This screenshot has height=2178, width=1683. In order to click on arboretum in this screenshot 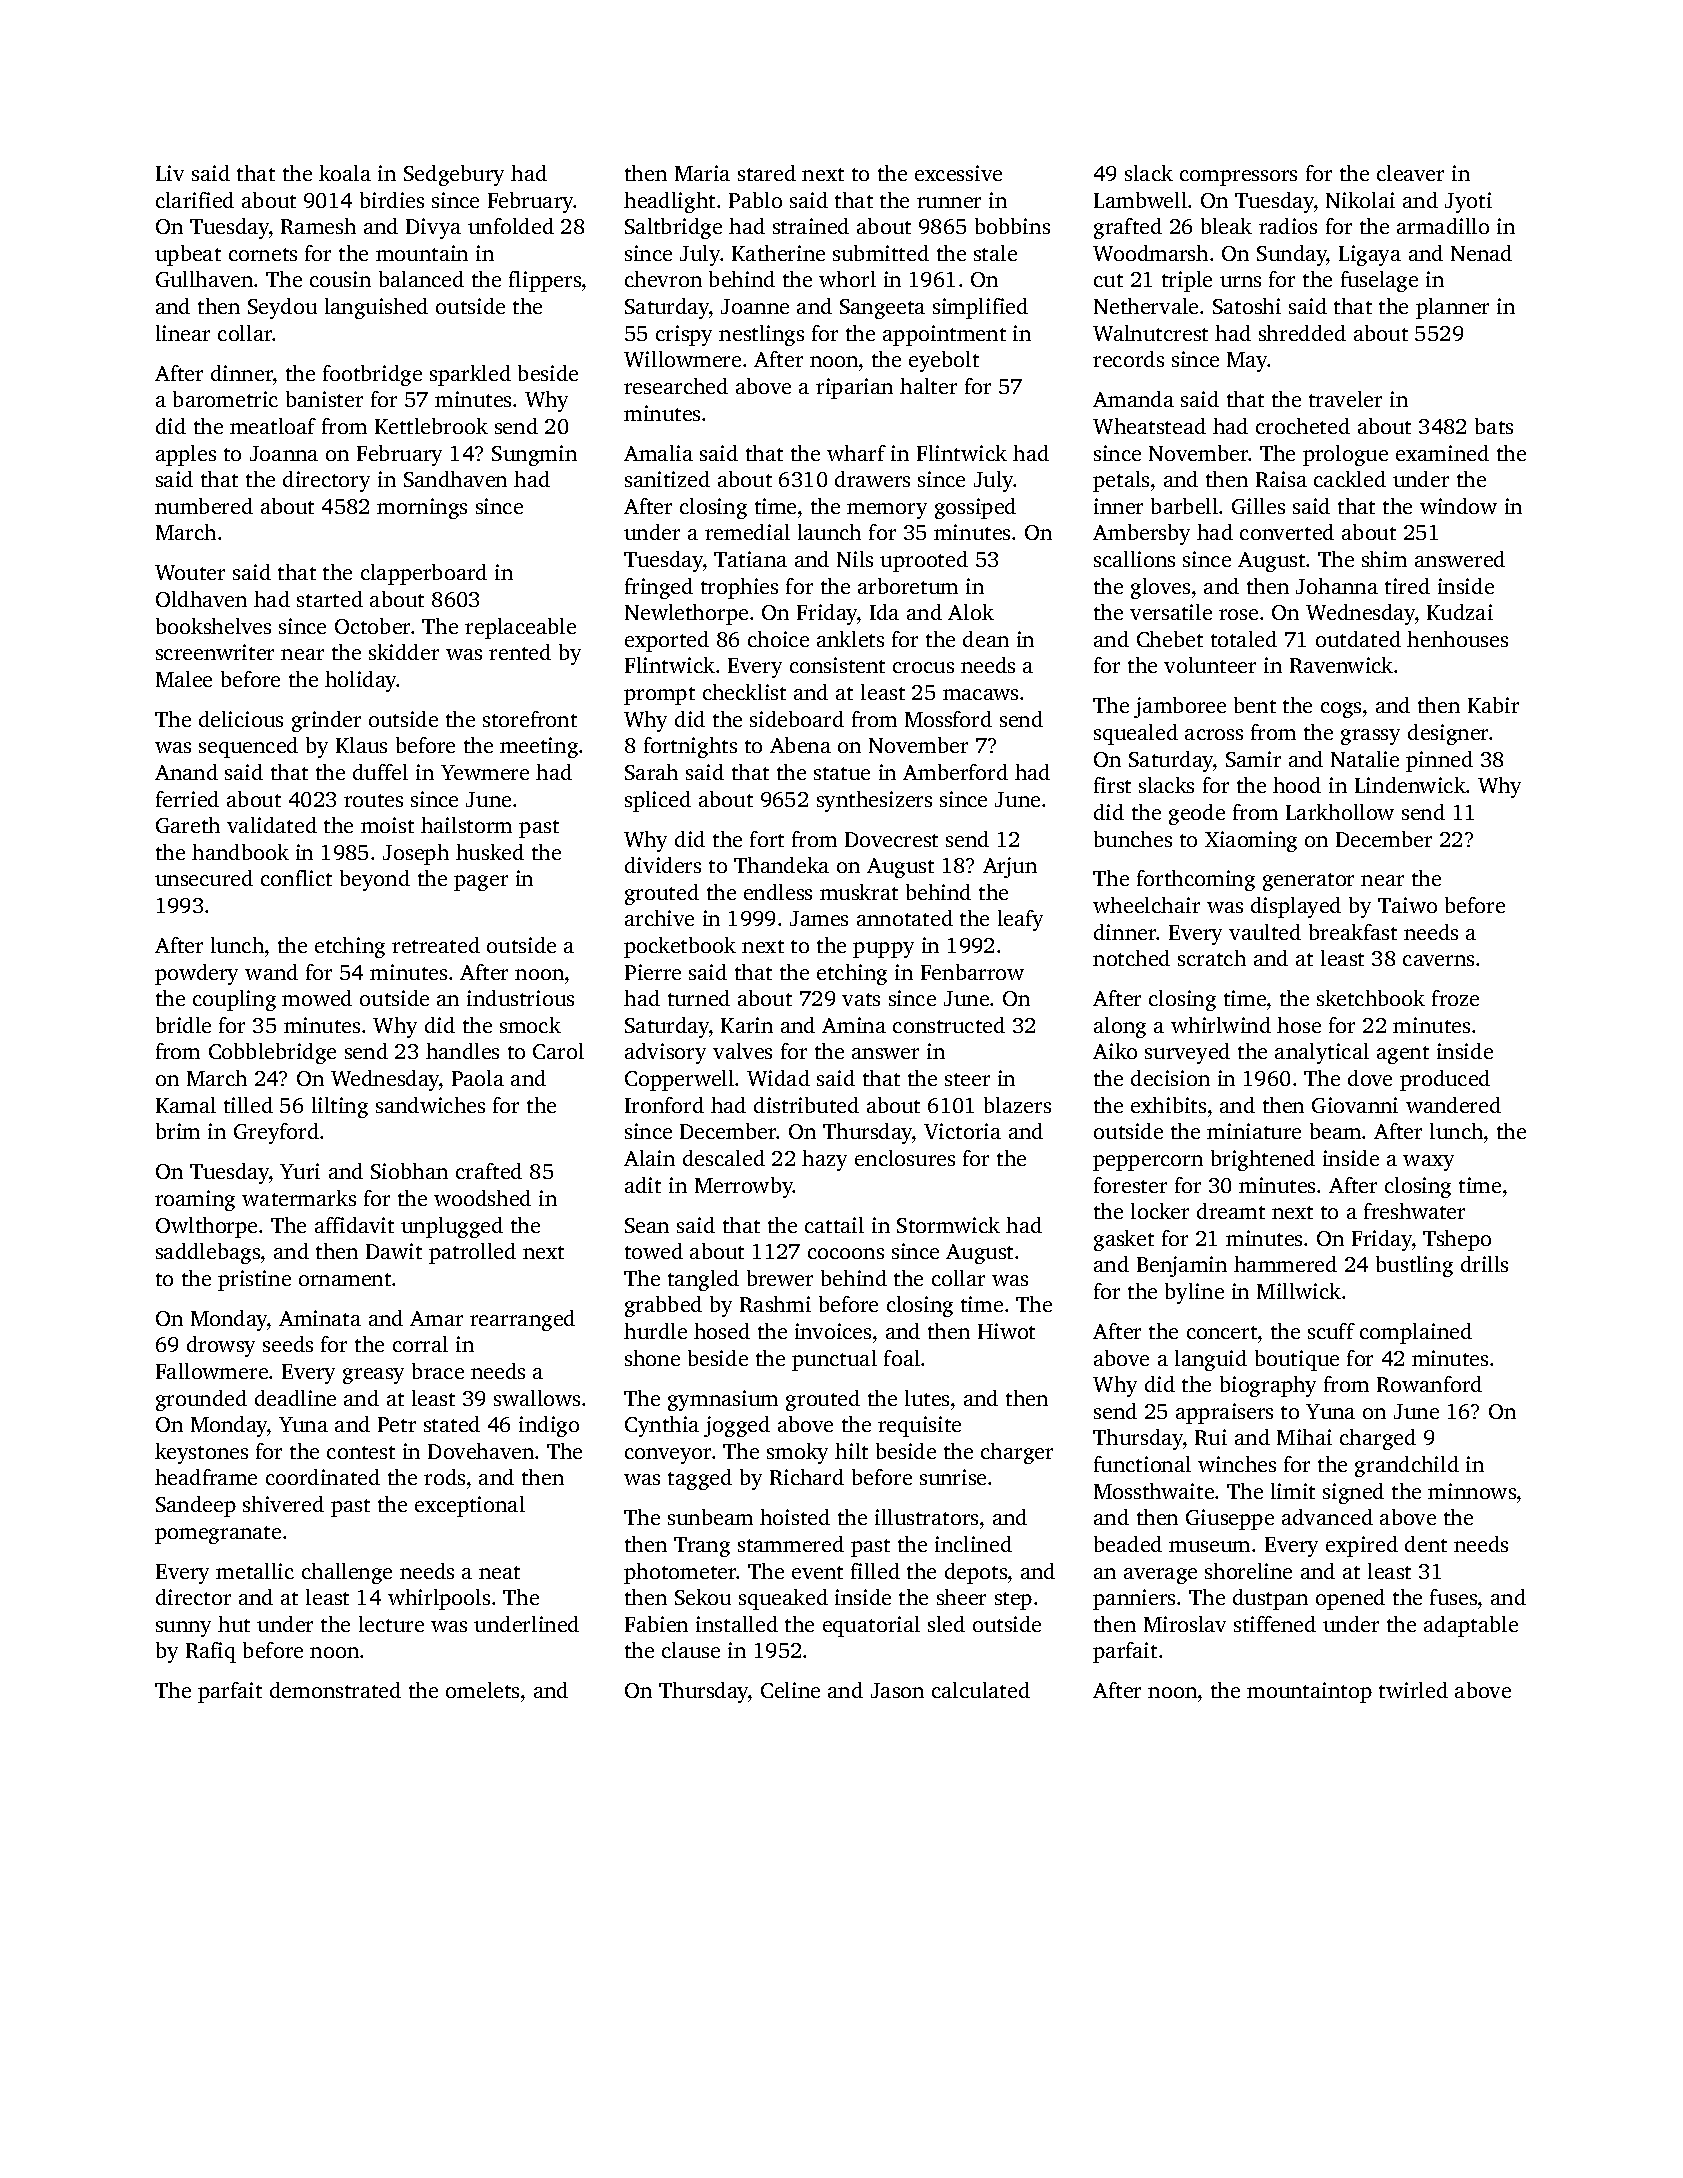, I will do `click(908, 586)`.
